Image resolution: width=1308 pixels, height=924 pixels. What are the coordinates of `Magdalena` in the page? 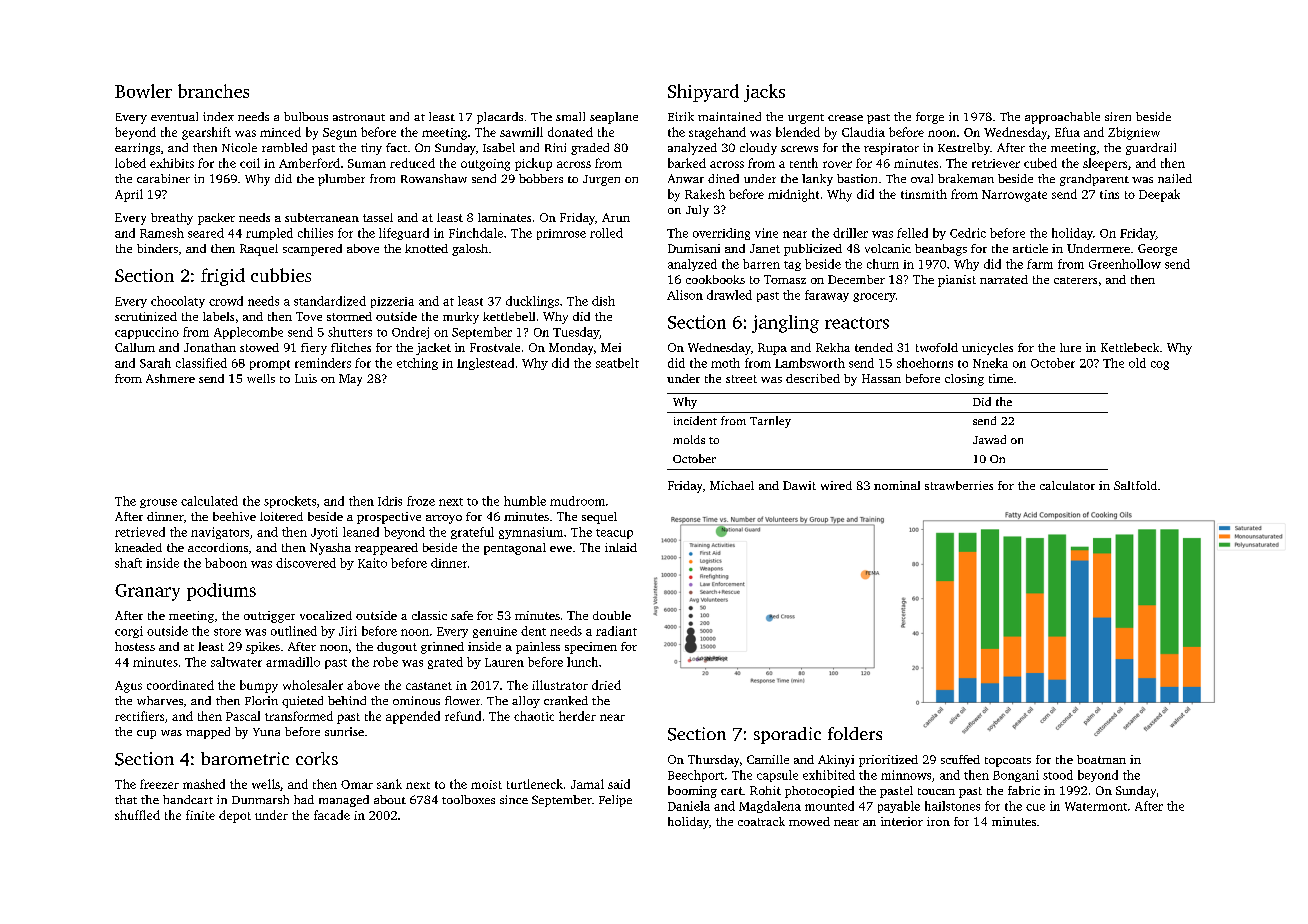 It's located at (770, 807).
